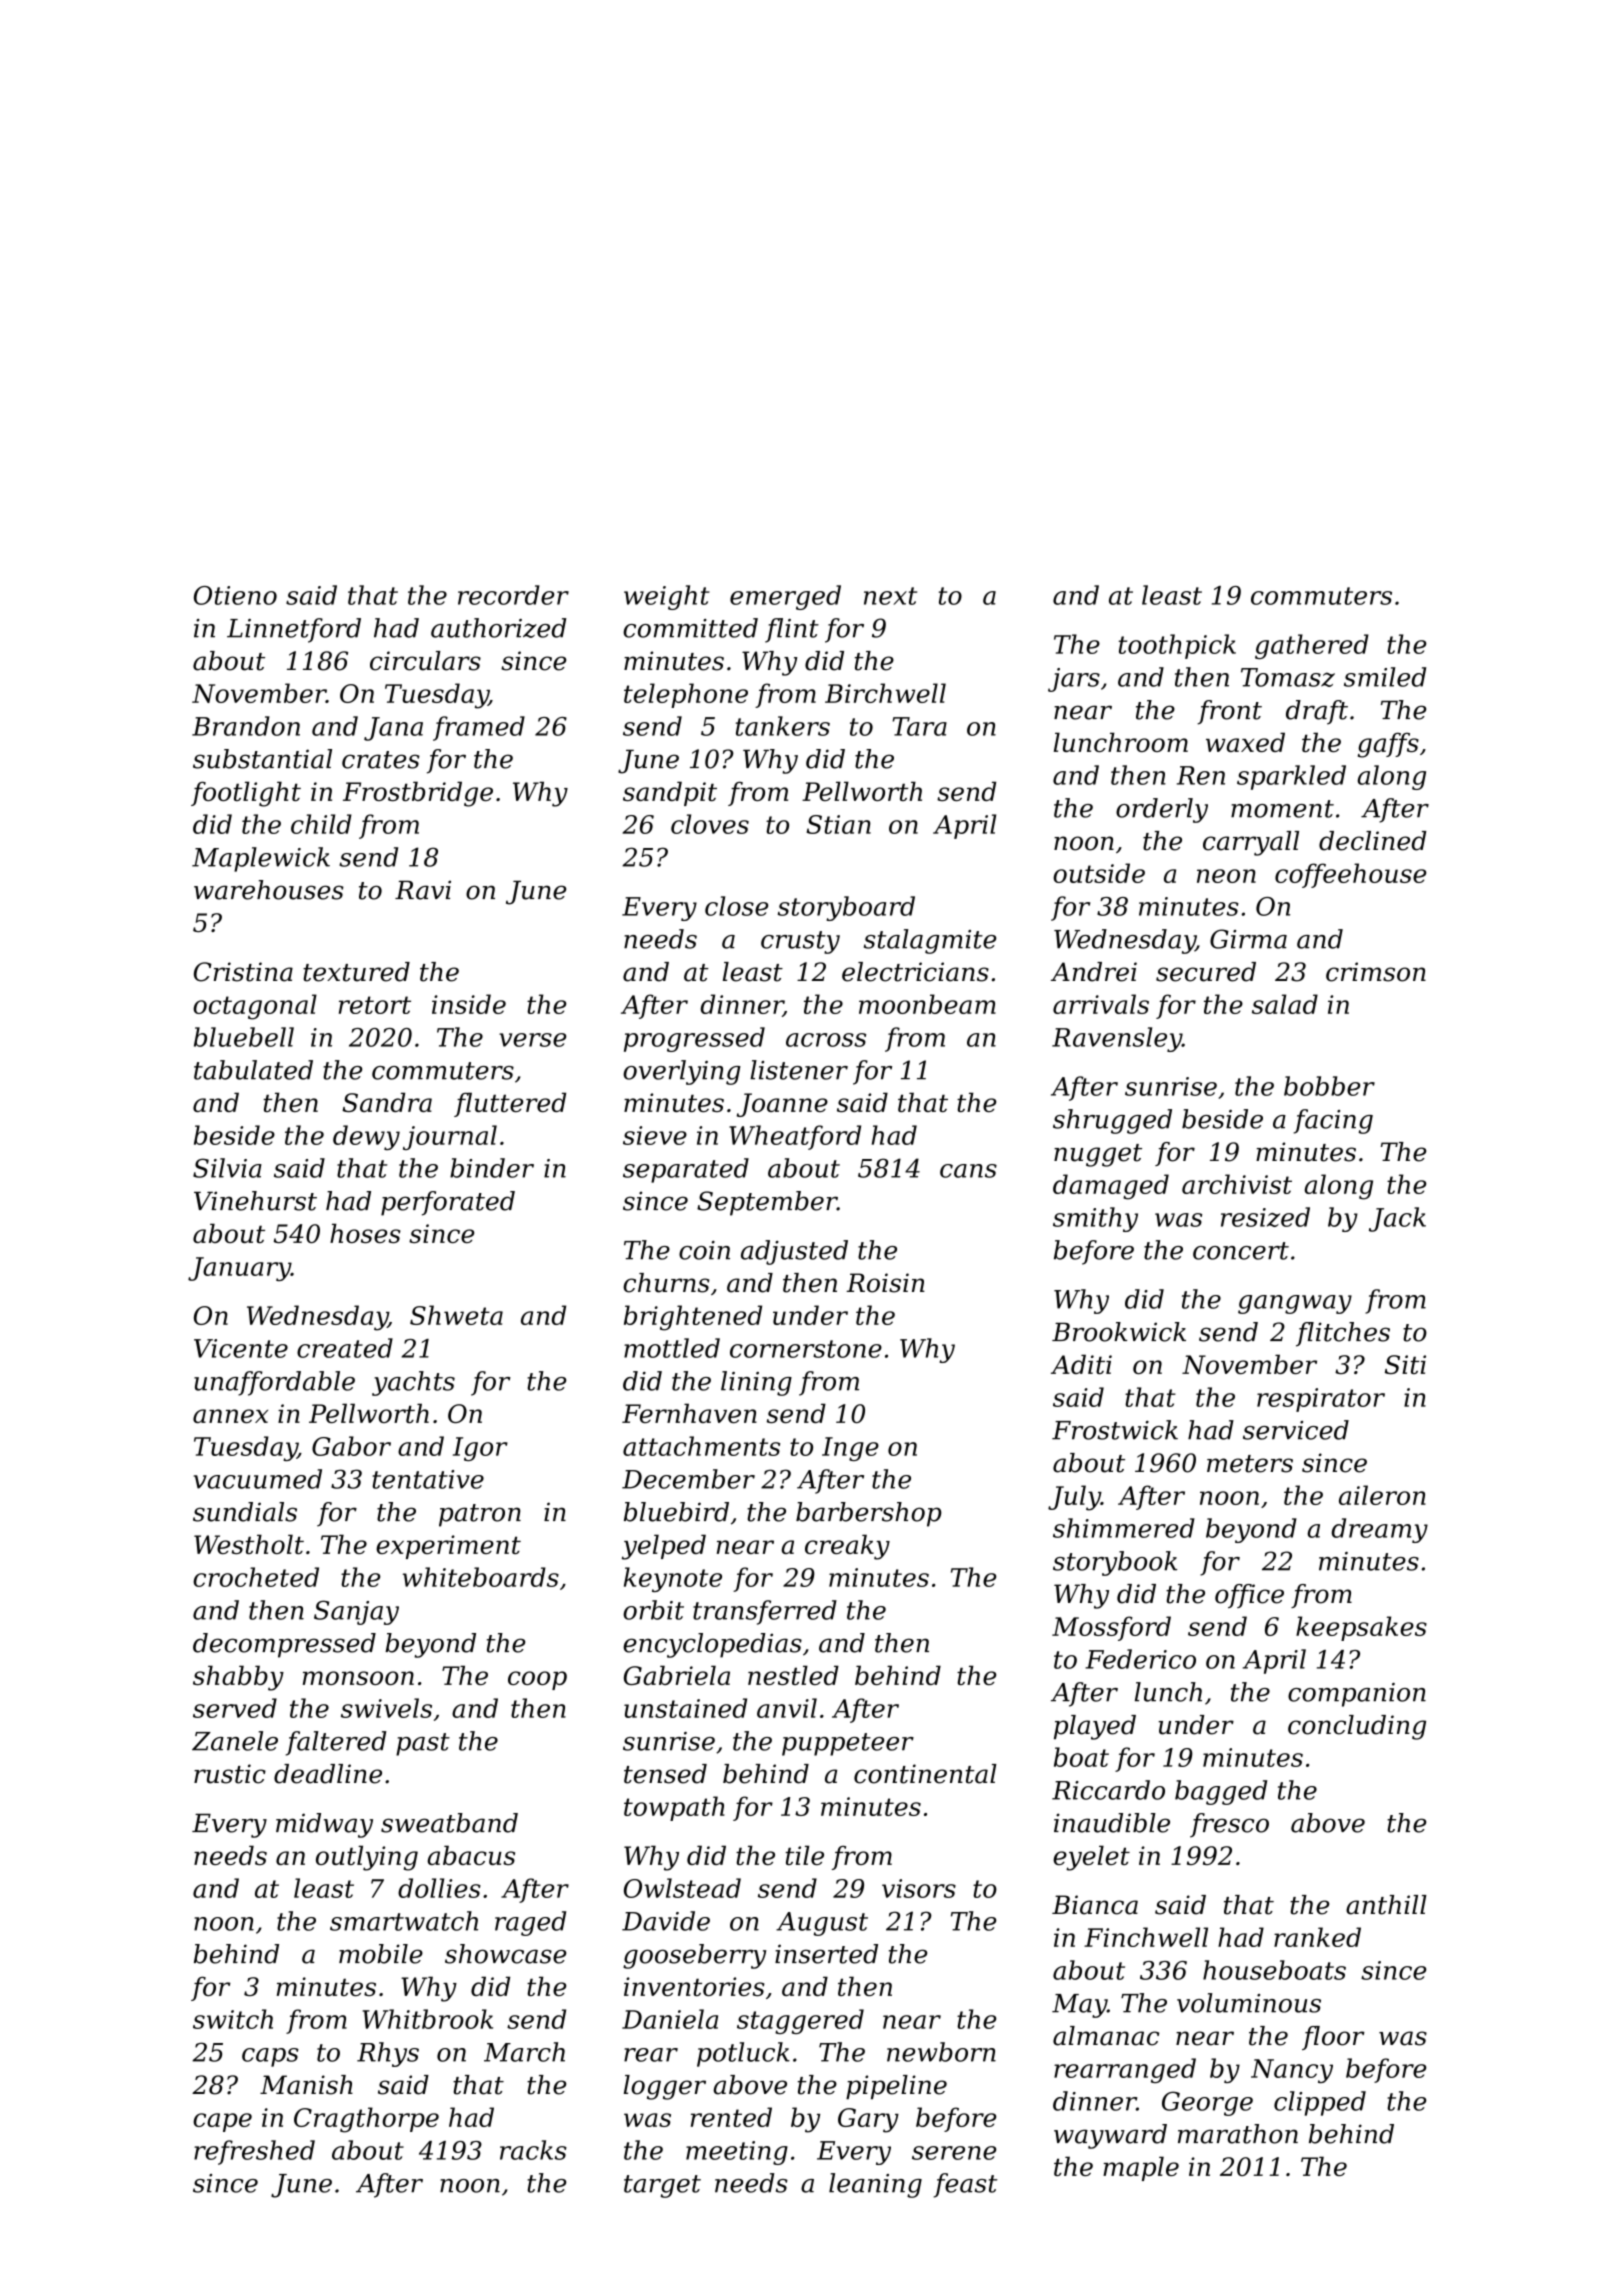 The width and height of the document is (1620, 2292). Describe the element at coordinates (532, 1040) in the document. I see `verse` at that location.
